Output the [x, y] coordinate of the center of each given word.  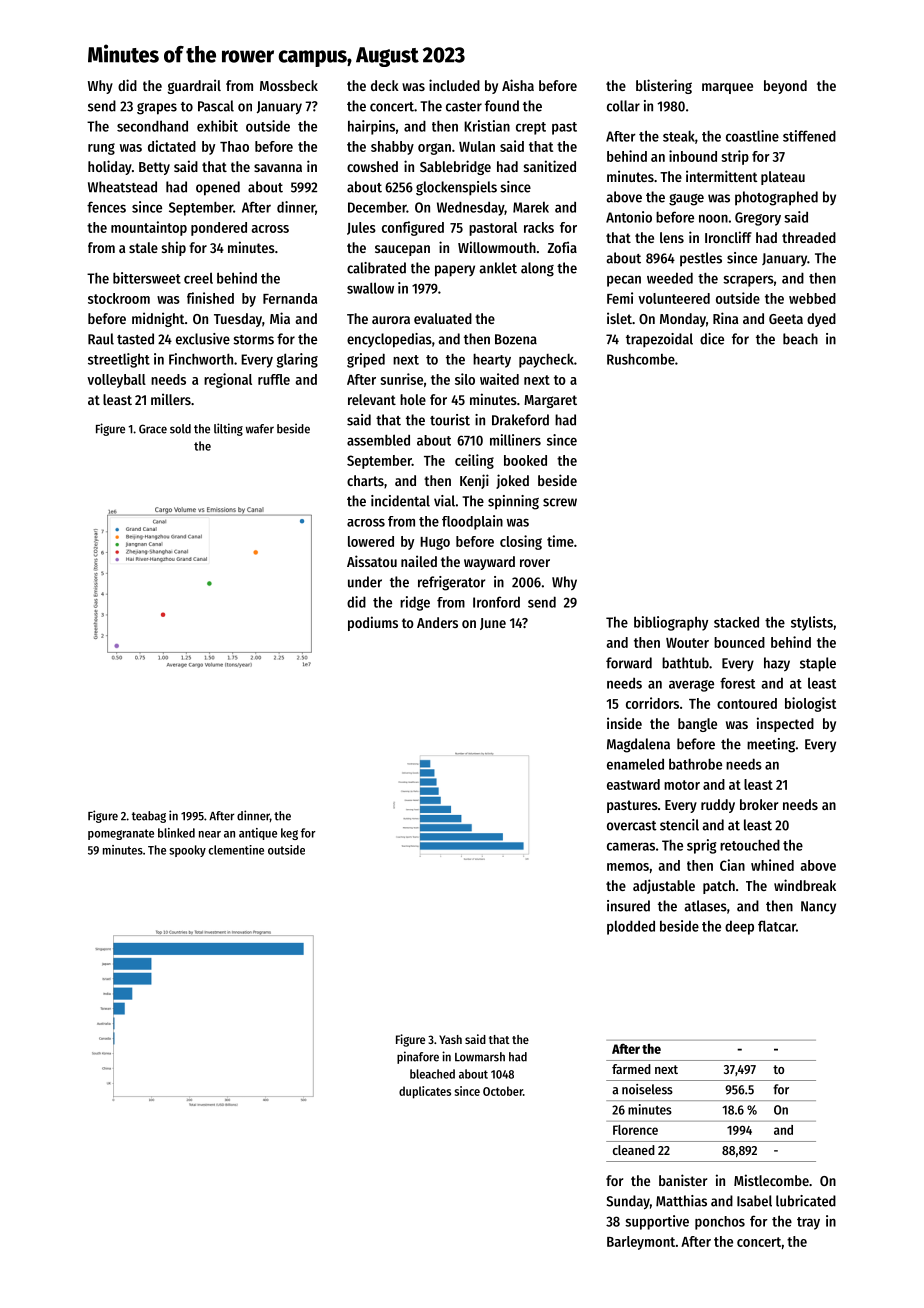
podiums [373, 623]
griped [366, 360]
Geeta [786, 319]
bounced [739, 642]
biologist [810, 704]
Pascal [216, 106]
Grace [153, 429]
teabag [149, 817]
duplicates [425, 1092]
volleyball [116, 381]
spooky [187, 851]
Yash [450, 1039]
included [454, 85]
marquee [727, 88]
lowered [371, 541]
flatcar [777, 926]
